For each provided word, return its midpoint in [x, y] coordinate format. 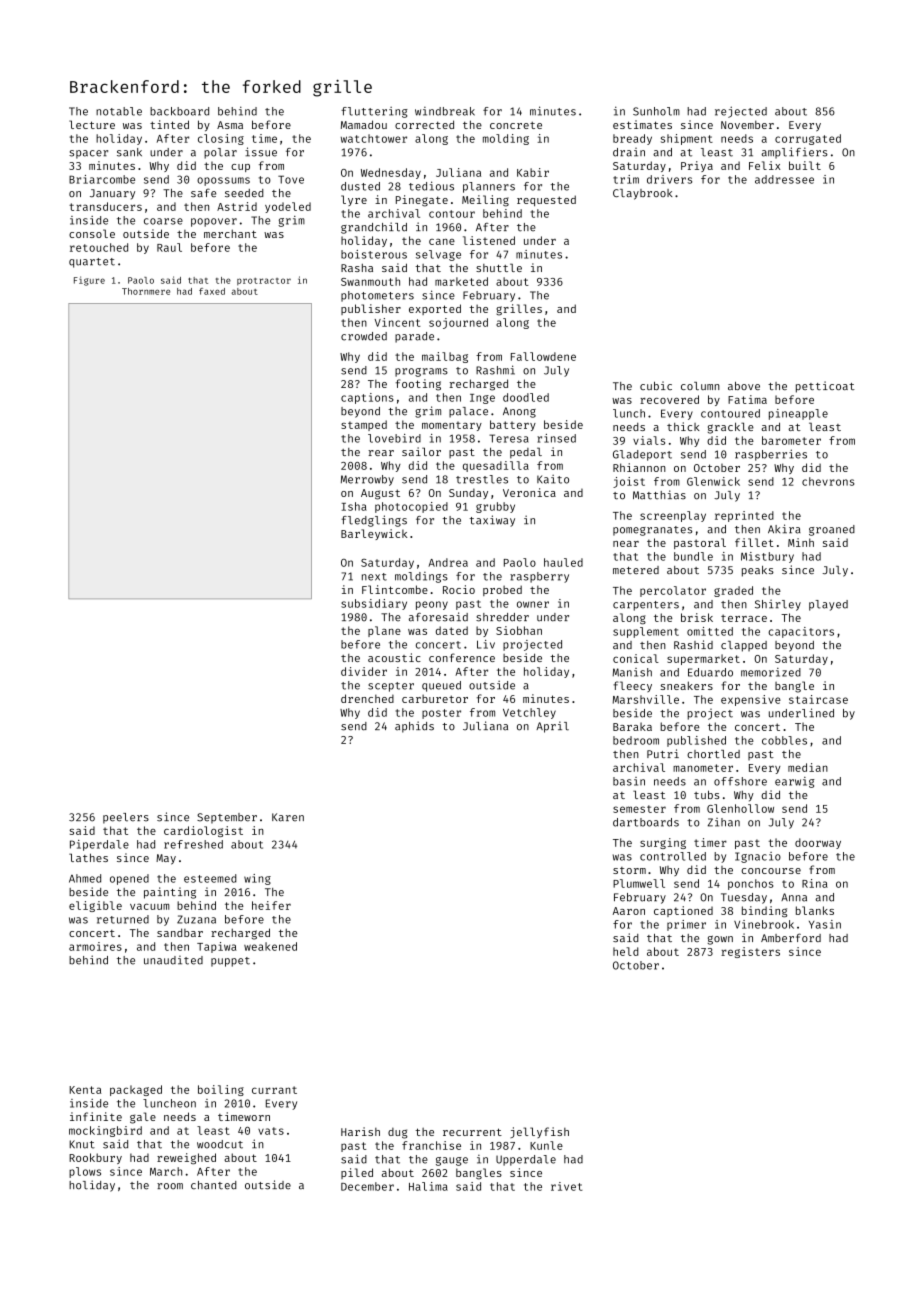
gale [143, 1118]
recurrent [472, 1132]
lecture [92, 124]
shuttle [499, 267]
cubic [656, 385]
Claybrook [642, 194]
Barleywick [374, 534]
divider [364, 671]
